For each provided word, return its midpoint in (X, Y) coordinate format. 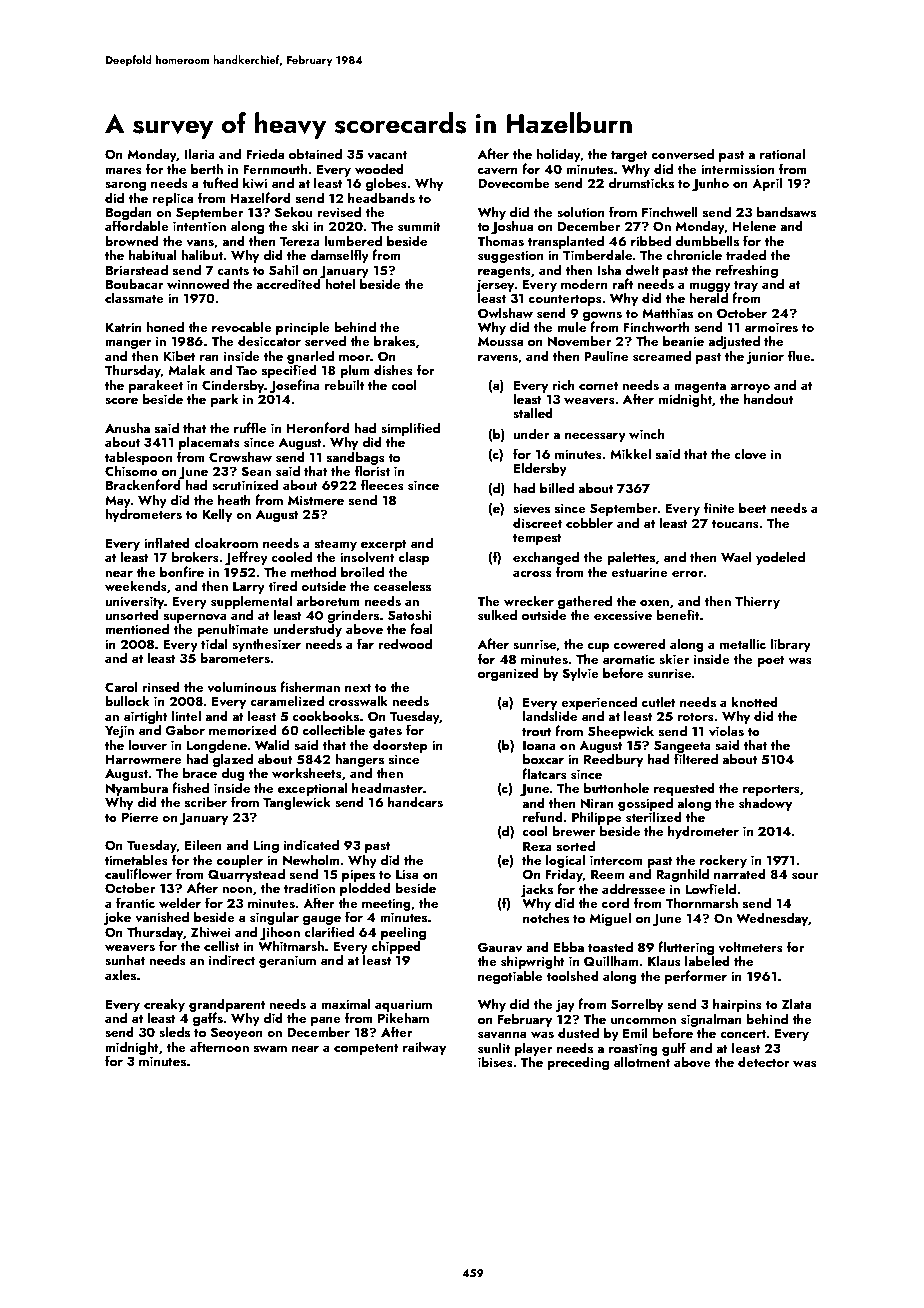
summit (419, 226)
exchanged (546, 558)
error (687, 574)
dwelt (642, 269)
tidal (214, 643)
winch (646, 433)
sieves (531, 508)
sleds (174, 1032)
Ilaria (200, 153)
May (118, 502)
